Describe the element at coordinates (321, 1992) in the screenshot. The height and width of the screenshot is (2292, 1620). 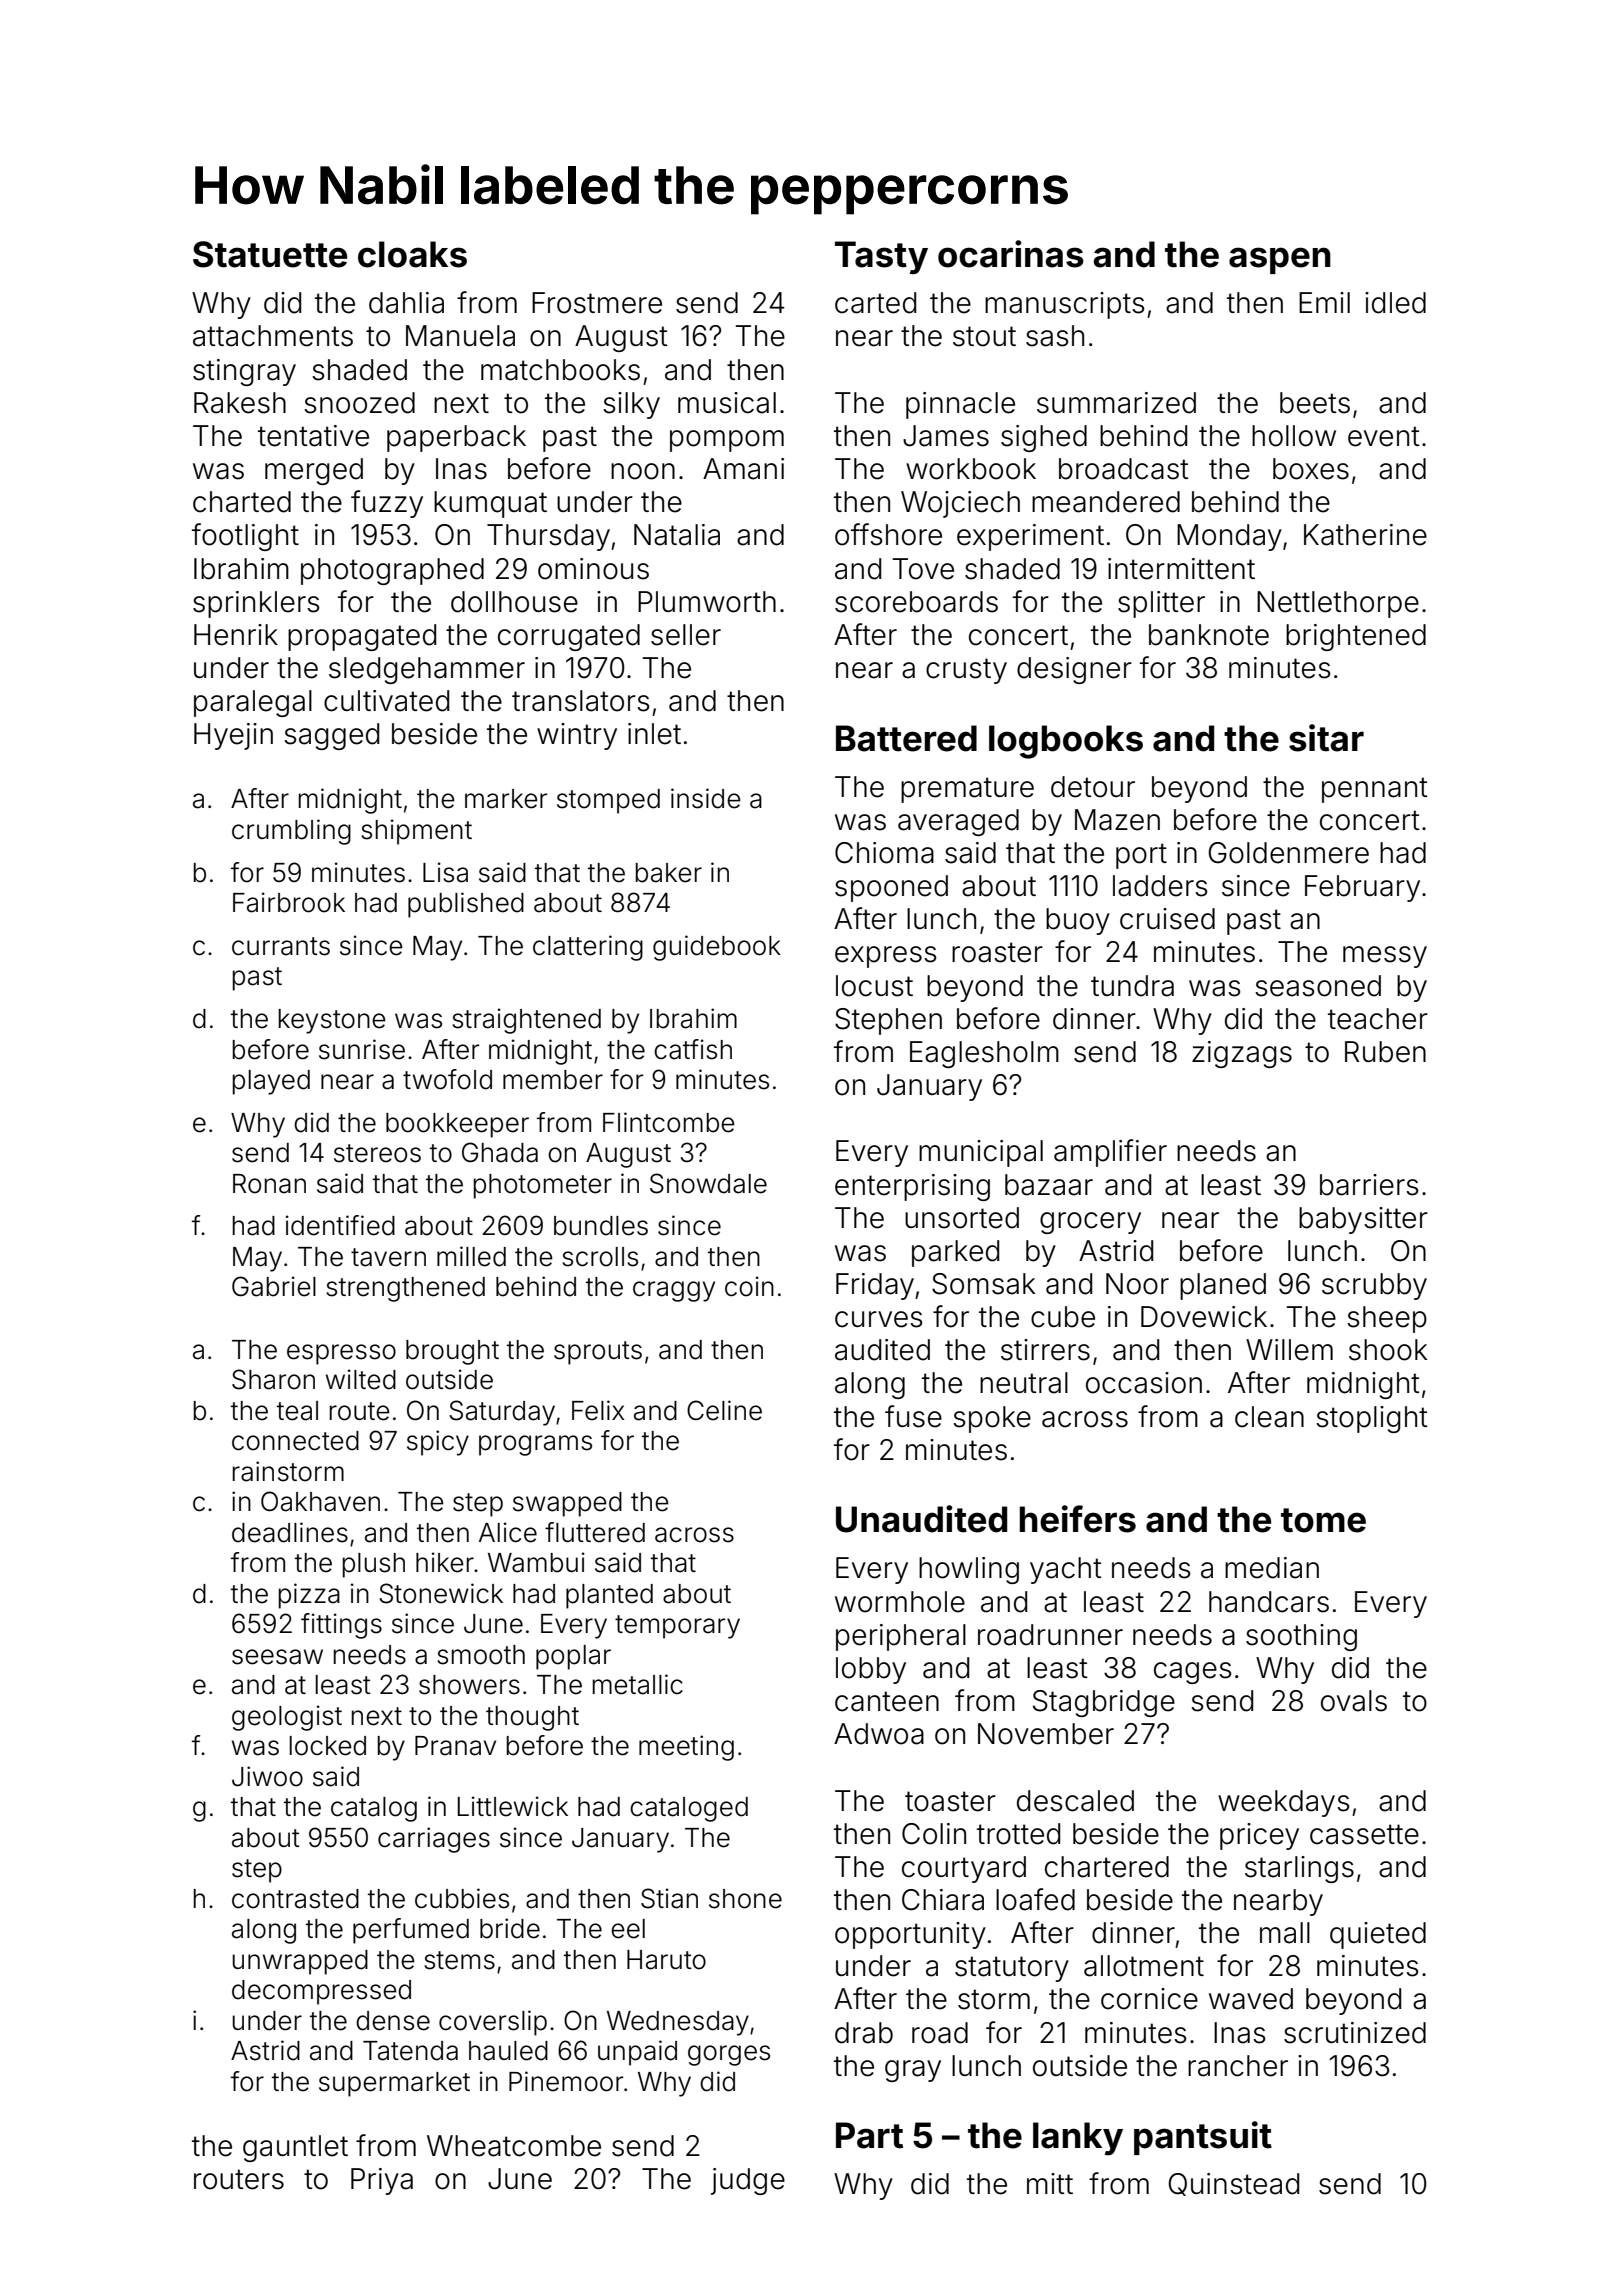
I see `decompressed` at that location.
